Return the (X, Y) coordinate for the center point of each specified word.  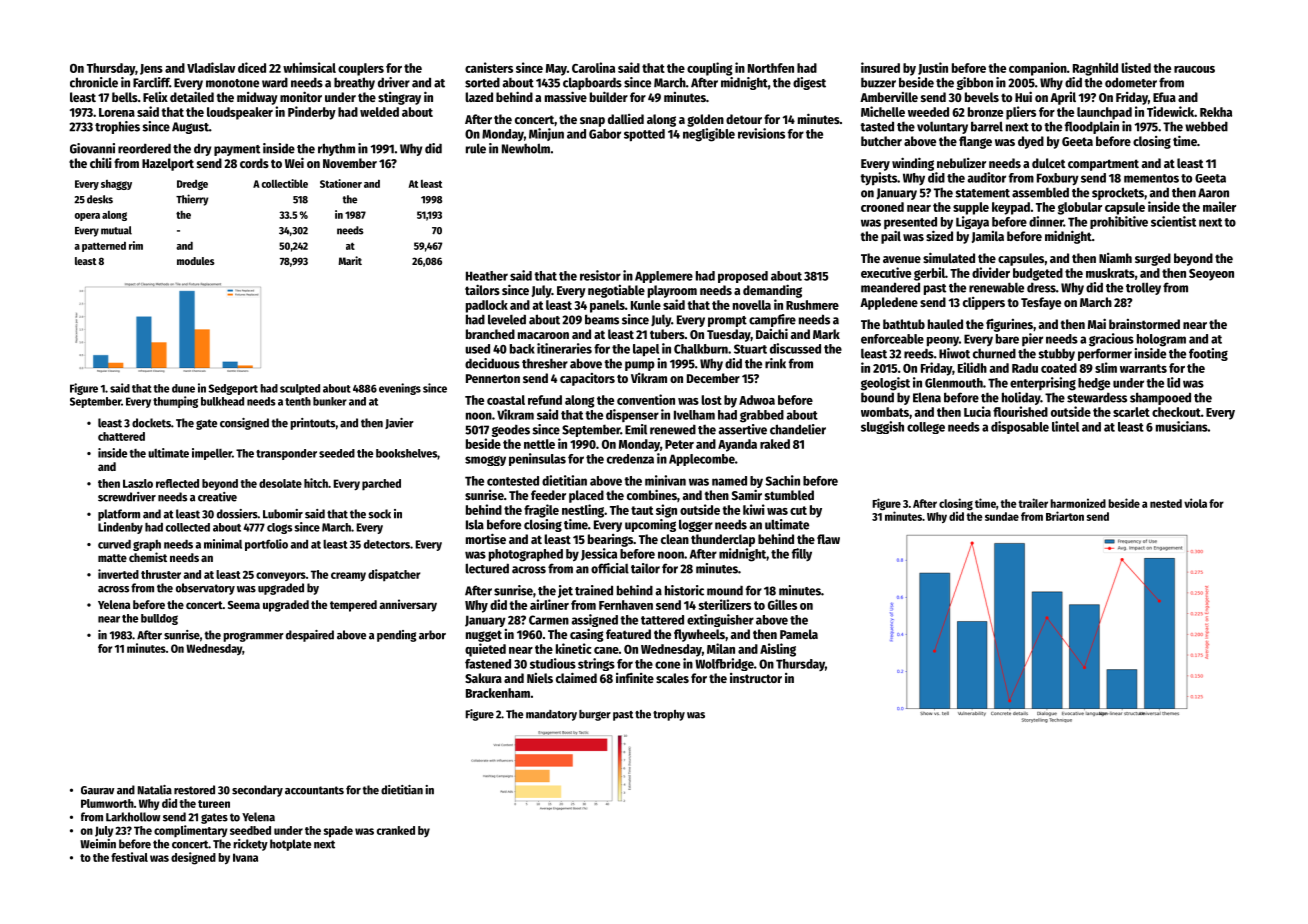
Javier (399, 423)
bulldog (159, 619)
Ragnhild (1095, 69)
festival (129, 857)
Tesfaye (1041, 303)
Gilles (782, 604)
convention (646, 399)
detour (744, 119)
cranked (396, 830)
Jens (151, 69)
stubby (1056, 354)
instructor (756, 678)
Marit (350, 260)
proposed (743, 277)
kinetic (574, 648)
